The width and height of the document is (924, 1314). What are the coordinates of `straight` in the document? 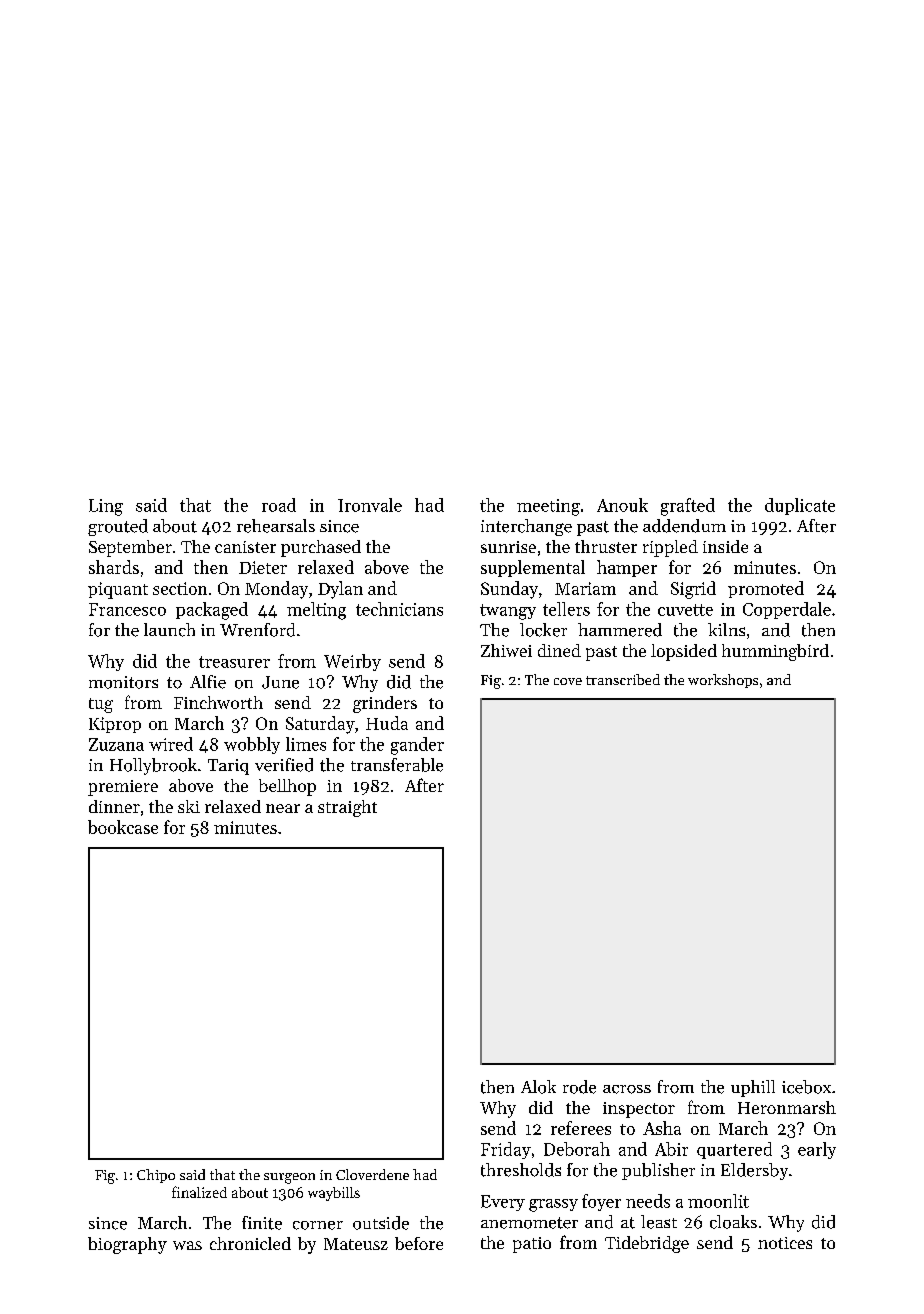 It's located at (347, 808).
